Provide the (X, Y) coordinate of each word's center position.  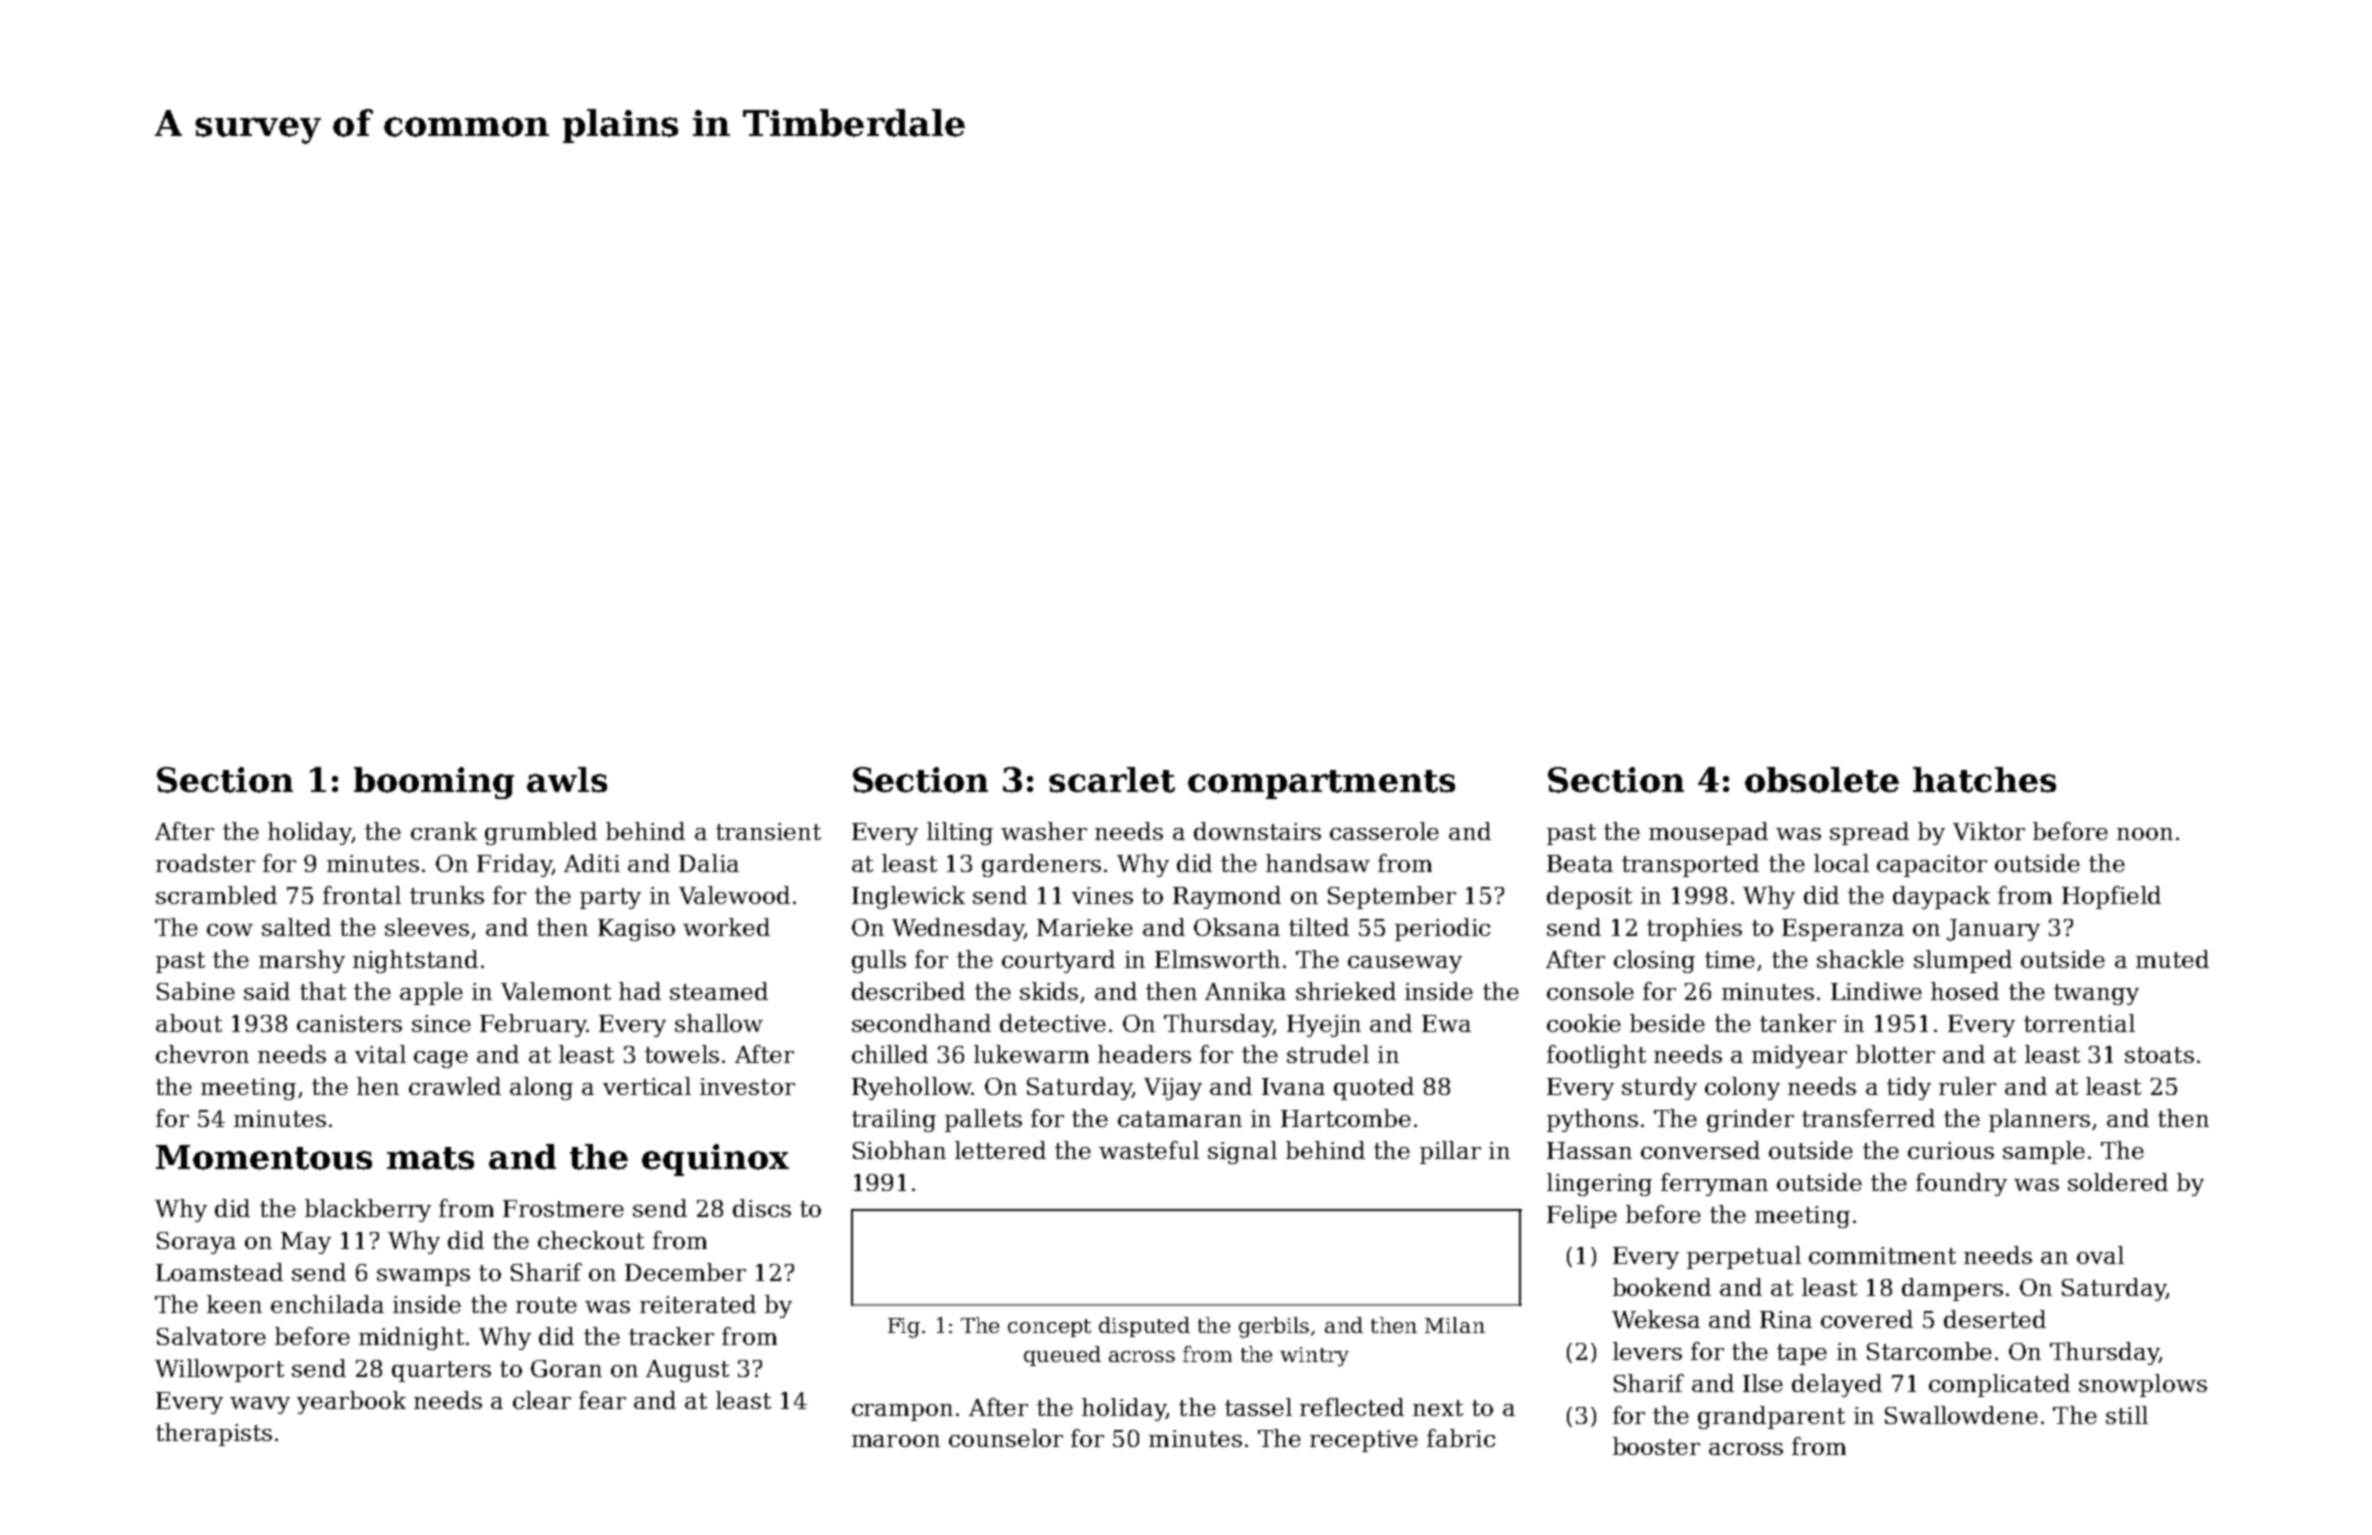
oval (2100, 1255)
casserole (1384, 831)
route (546, 1305)
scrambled (216, 895)
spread (1869, 833)
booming (434, 783)
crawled (455, 1086)
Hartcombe (1346, 1118)
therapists (214, 1434)
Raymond (1227, 897)
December (685, 1272)
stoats (2159, 1055)
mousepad (1708, 833)
